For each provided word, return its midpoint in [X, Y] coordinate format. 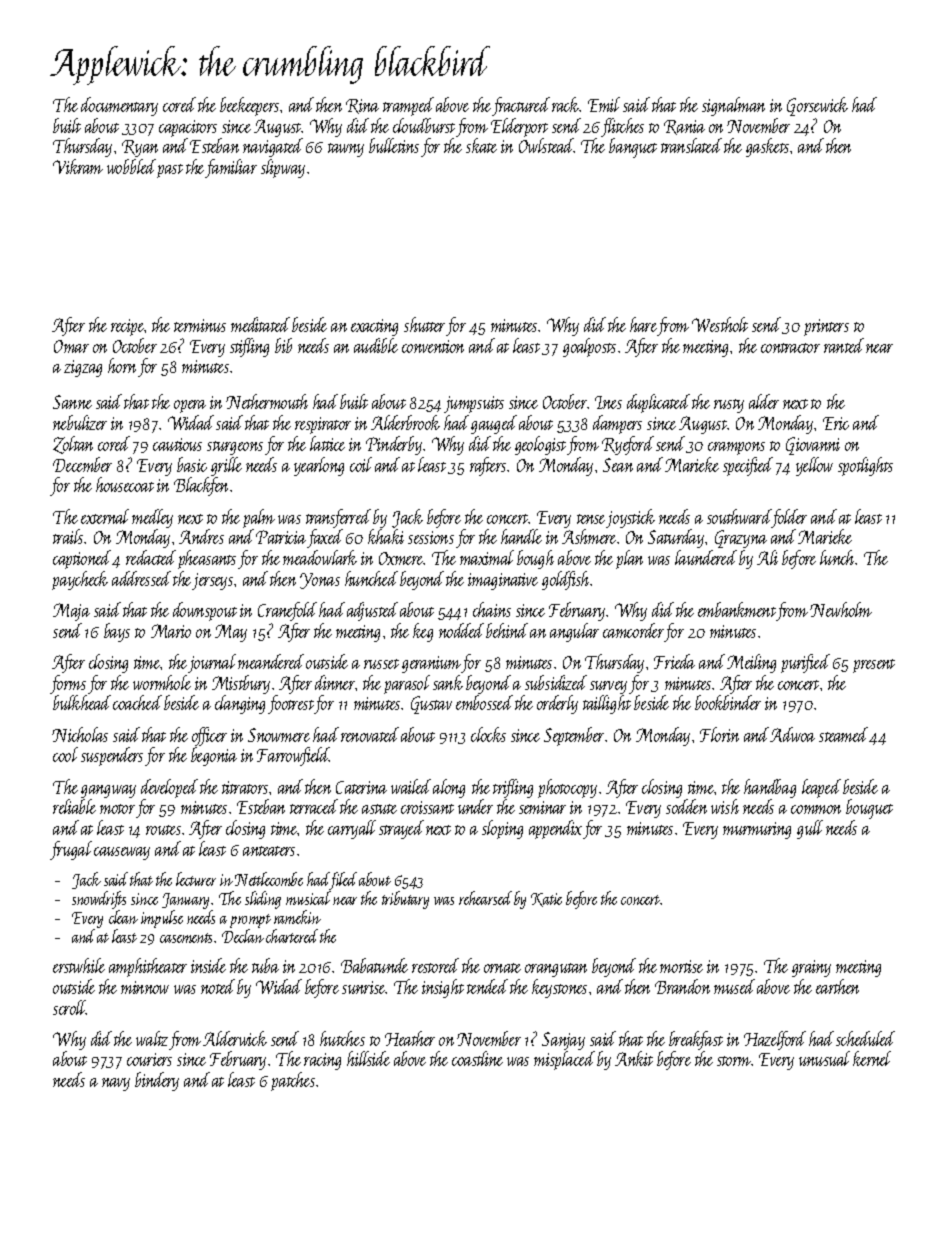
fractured [521, 106]
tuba [265, 965]
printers [826, 327]
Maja [71, 612]
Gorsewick [817, 106]
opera [190, 406]
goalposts [589, 347]
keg [423, 632]
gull [810, 829]
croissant [427, 807]
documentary [119, 106]
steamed [844, 734]
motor [117, 809]
